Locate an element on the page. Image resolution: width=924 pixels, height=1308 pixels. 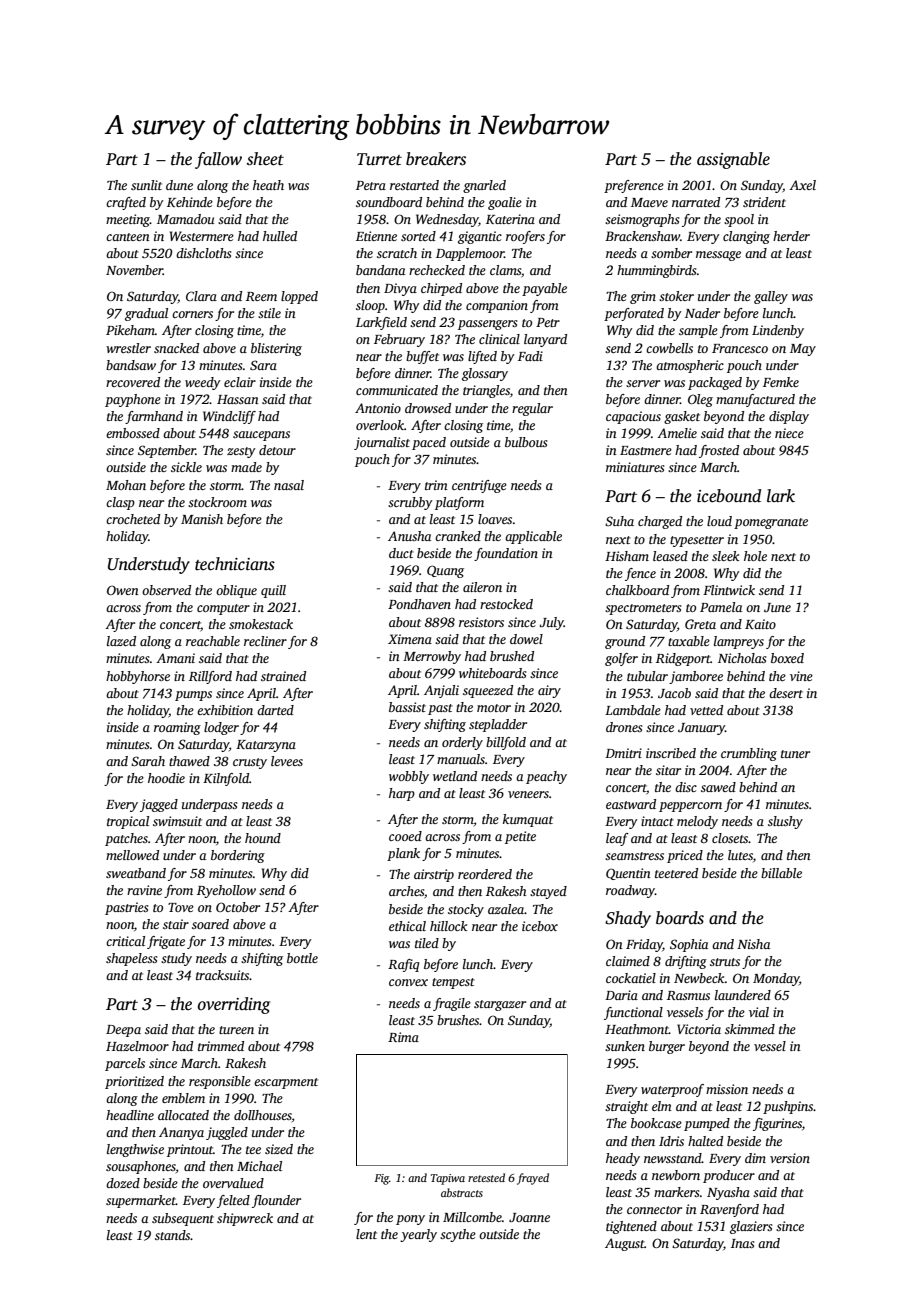
sheet is located at coordinates (265, 159).
